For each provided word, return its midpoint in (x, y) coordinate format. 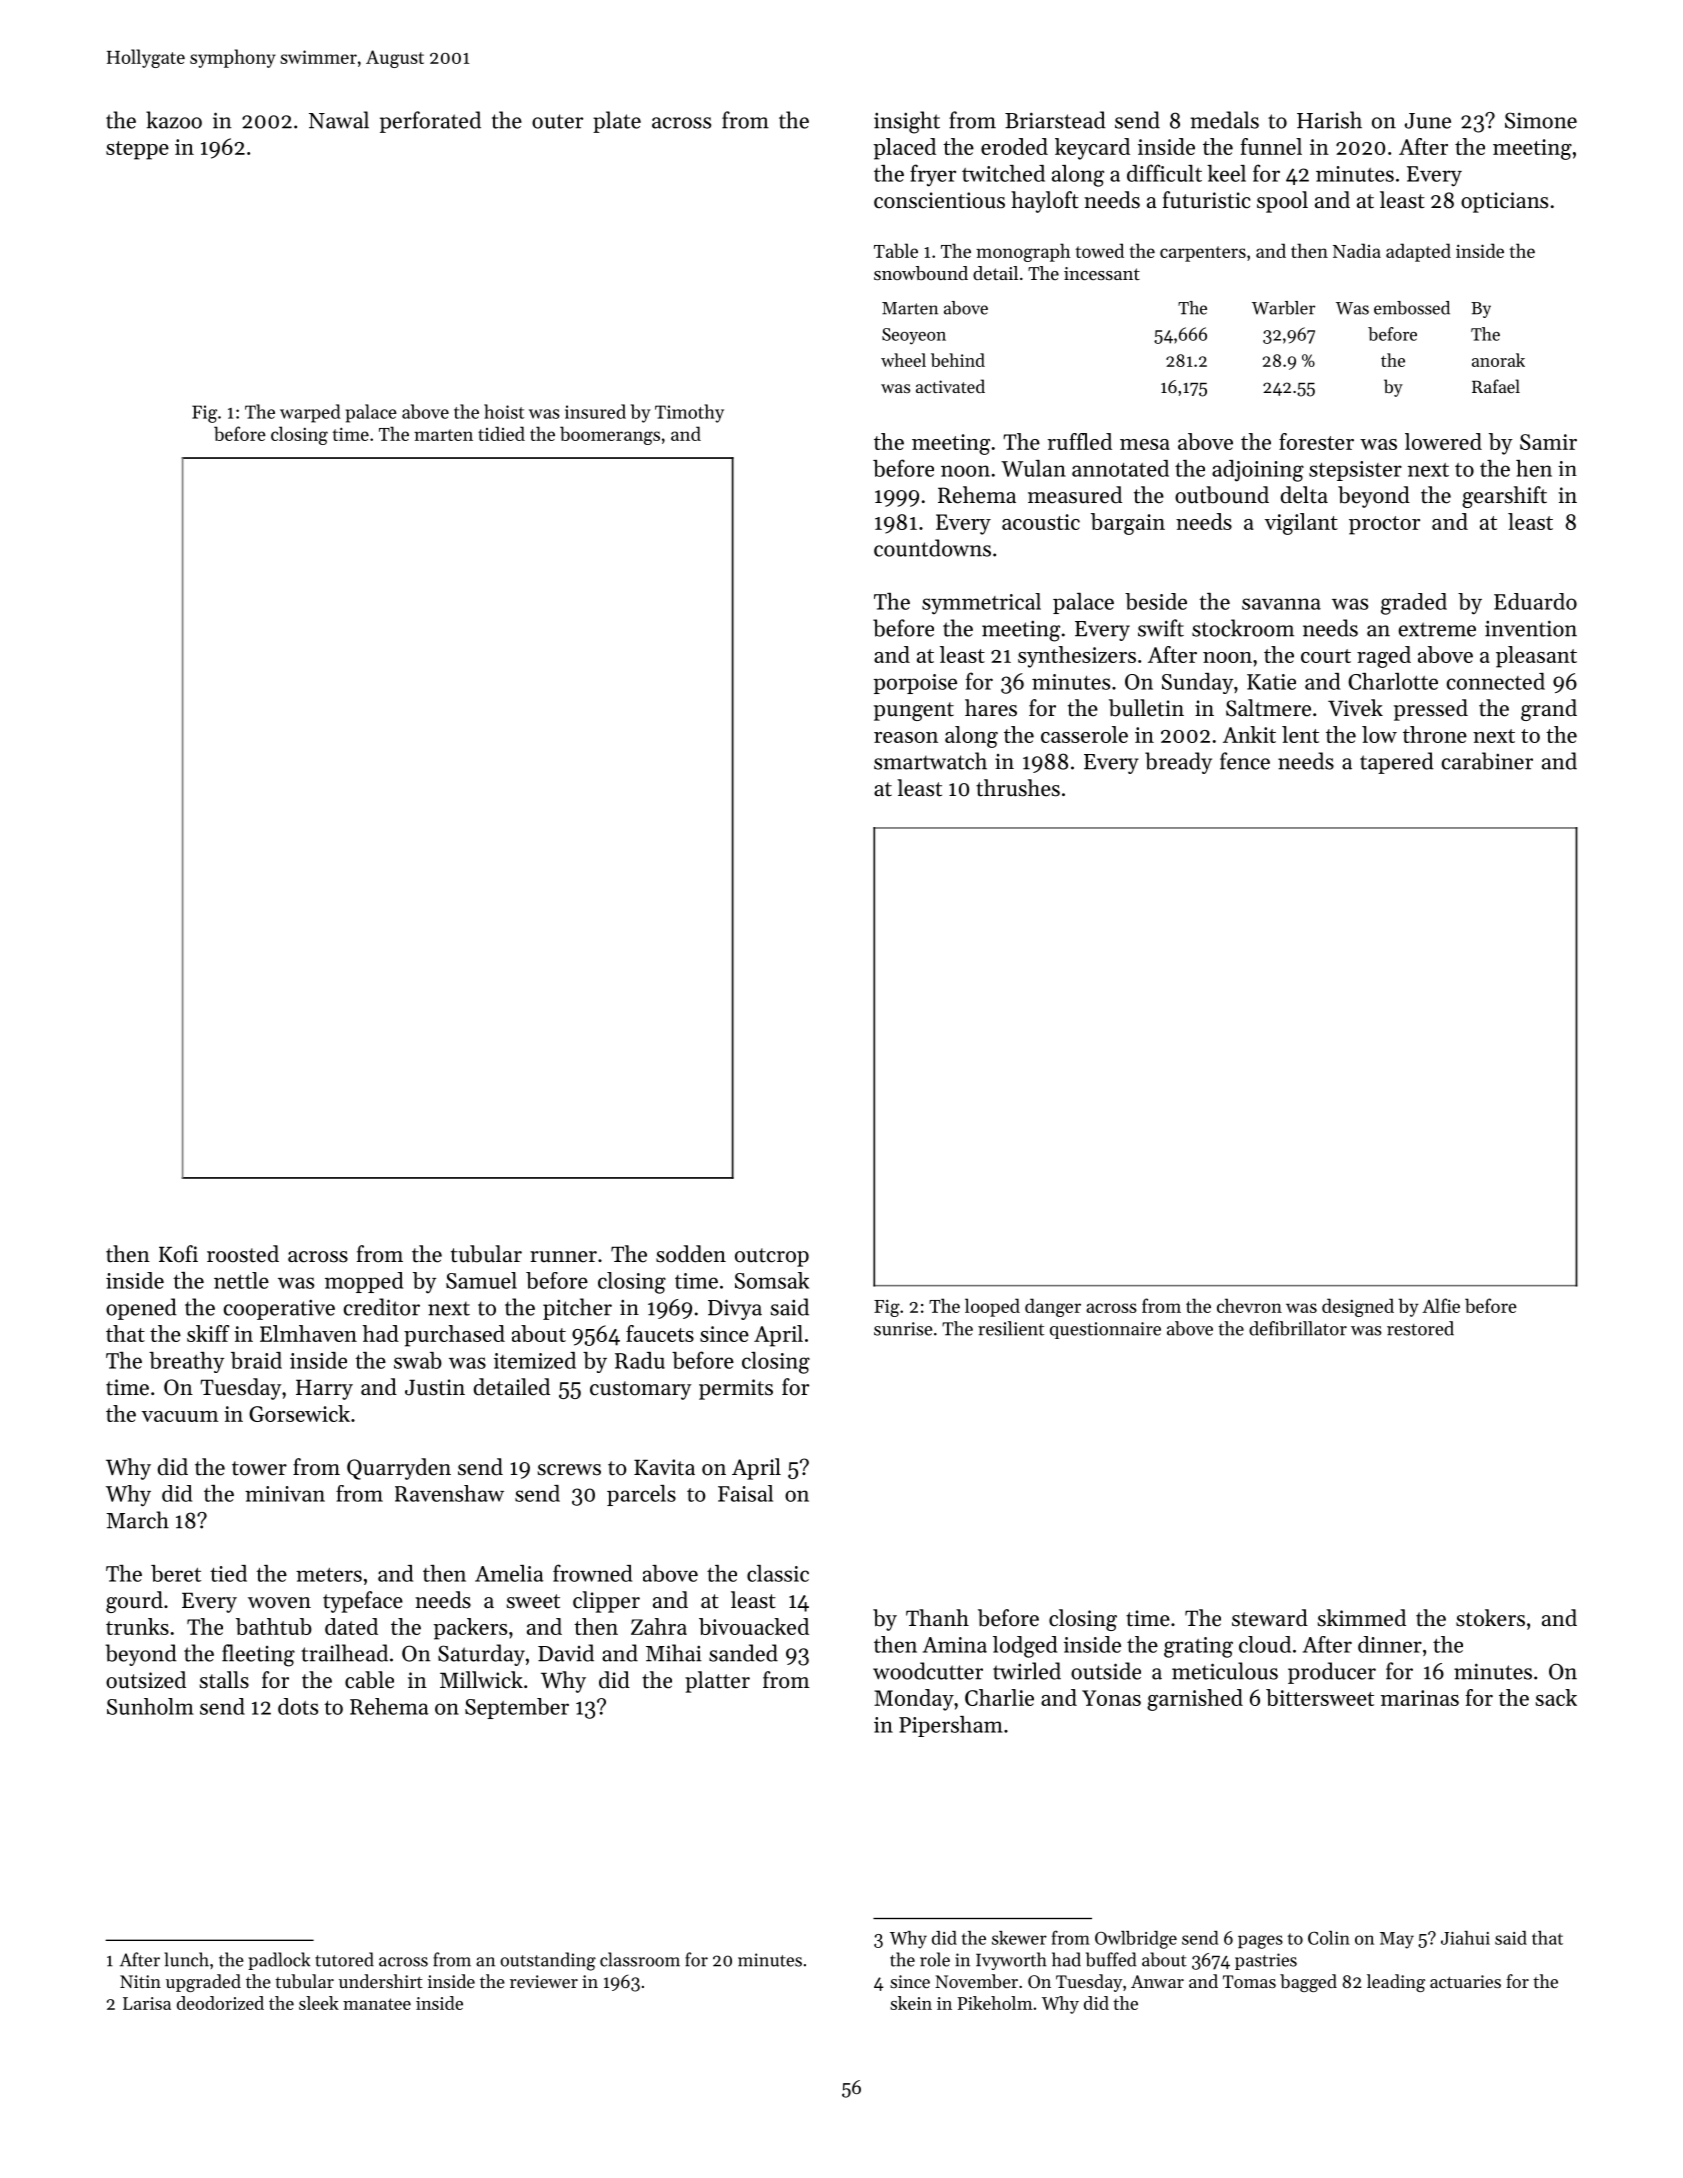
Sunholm (150, 1706)
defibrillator (1298, 1328)
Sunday (1197, 683)
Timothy (689, 413)
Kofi (178, 1254)
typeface (363, 1602)
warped (310, 413)
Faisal (745, 1493)
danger (1053, 1307)
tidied (501, 433)
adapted (1418, 252)
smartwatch (930, 761)
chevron (1249, 1305)
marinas (1420, 1698)
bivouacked (754, 1626)
